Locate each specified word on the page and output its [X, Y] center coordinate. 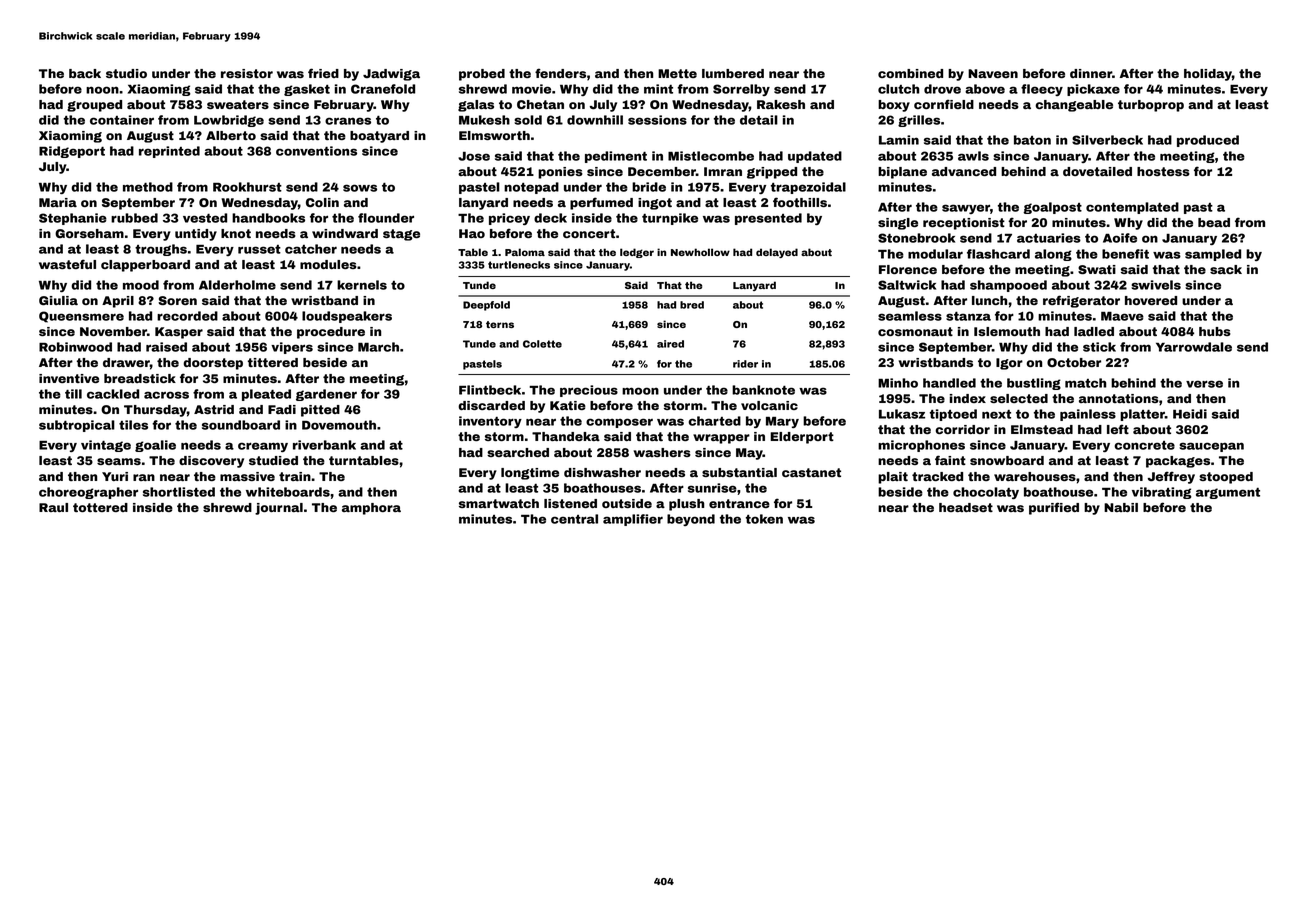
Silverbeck [1107, 140]
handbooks [268, 218]
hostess [1163, 171]
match [1086, 383]
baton [1032, 140]
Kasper [179, 333]
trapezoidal [808, 188]
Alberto [231, 135]
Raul [53, 507]
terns [500, 324]
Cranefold [383, 89]
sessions [657, 120]
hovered [1151, 300]
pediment [616, 157]
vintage [106, 446]
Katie [568, 405]
